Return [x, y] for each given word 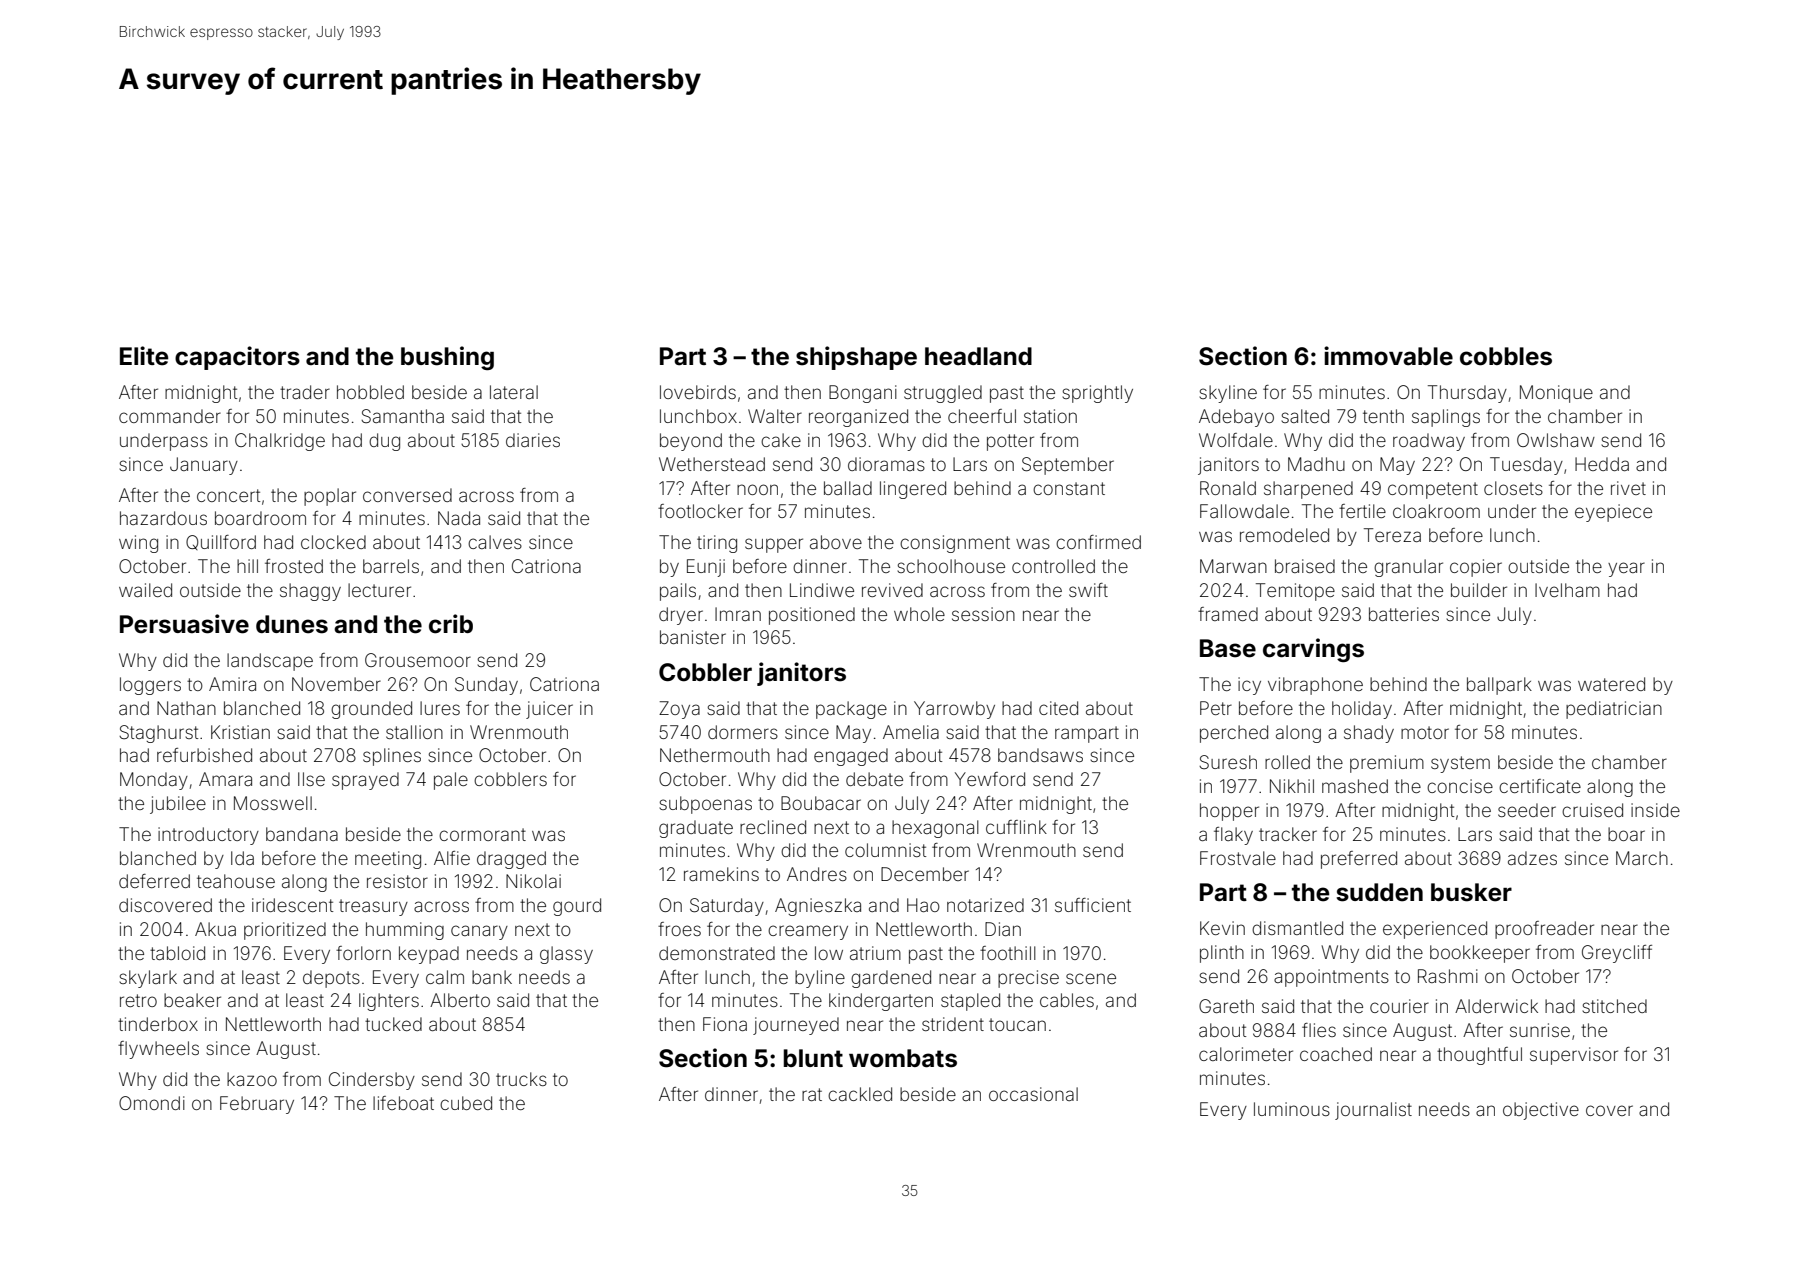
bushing [447, 358]
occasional [1033, 1094]
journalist [1373, 1111]
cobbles [1506, 356]
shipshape [856, 358]
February [257, 1105]
